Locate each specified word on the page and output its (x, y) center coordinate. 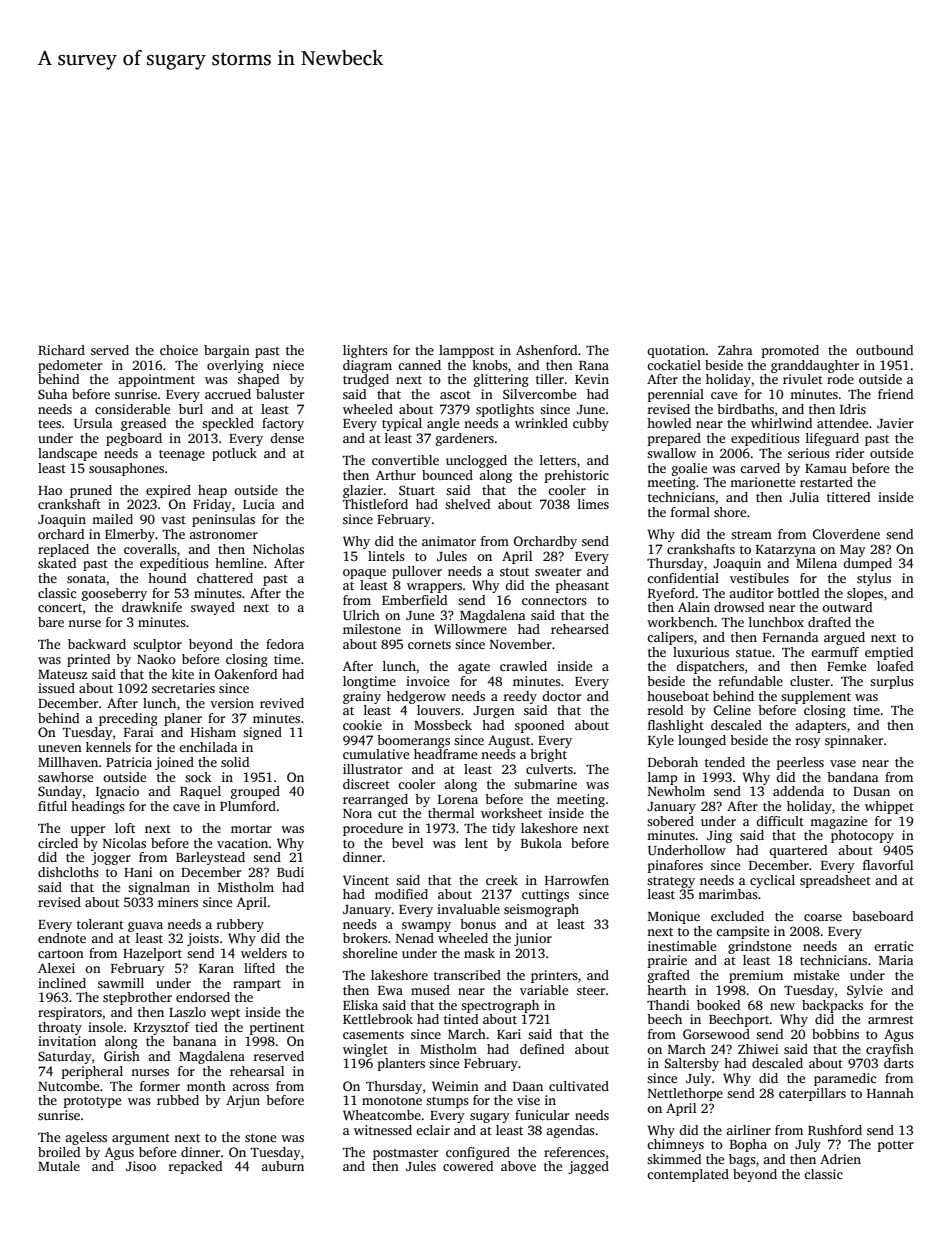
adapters (820, 726)
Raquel (200, 792)
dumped (867, 564)
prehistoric (577, 476)
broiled (59, 1152)
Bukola (541, 843)
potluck (234, 454)
